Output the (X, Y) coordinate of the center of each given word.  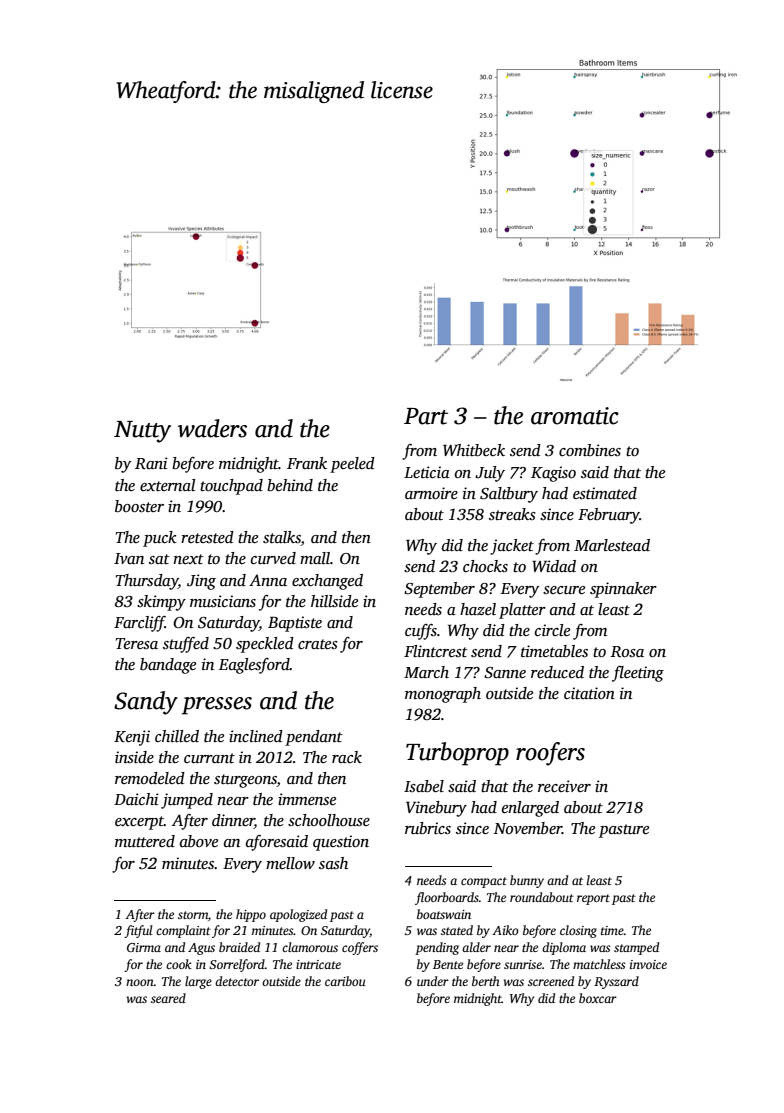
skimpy (161, 603)
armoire (431, 493)
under (433, 981)
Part (426, 416)
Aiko (505, 930)
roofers (550, 754)
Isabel (424, 786)
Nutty (142, 432)
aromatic (575, 416)
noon (140, 982)
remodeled (150, 778)
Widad (554, 566)
